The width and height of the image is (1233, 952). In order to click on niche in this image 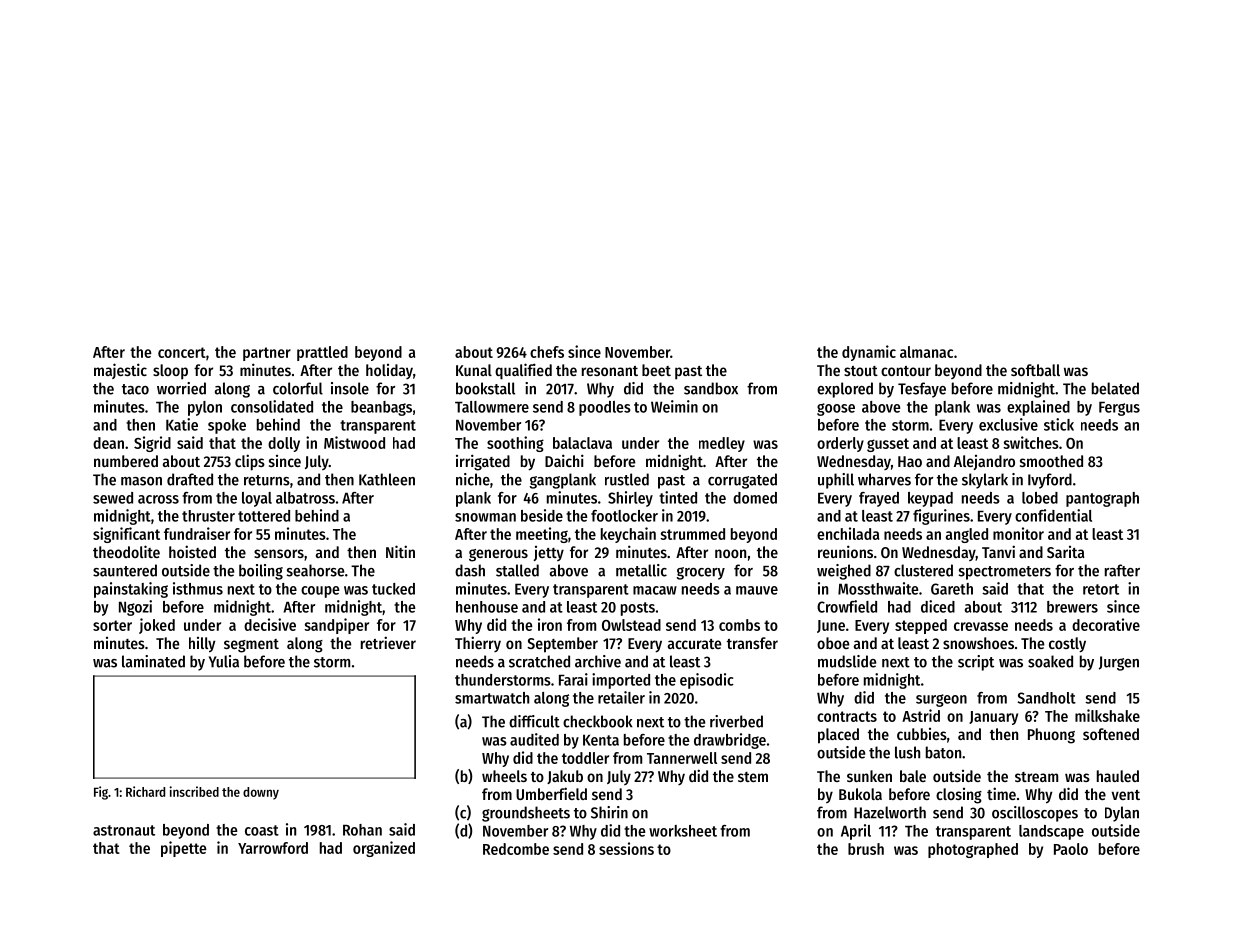, I will do `click(473, 479)`.
